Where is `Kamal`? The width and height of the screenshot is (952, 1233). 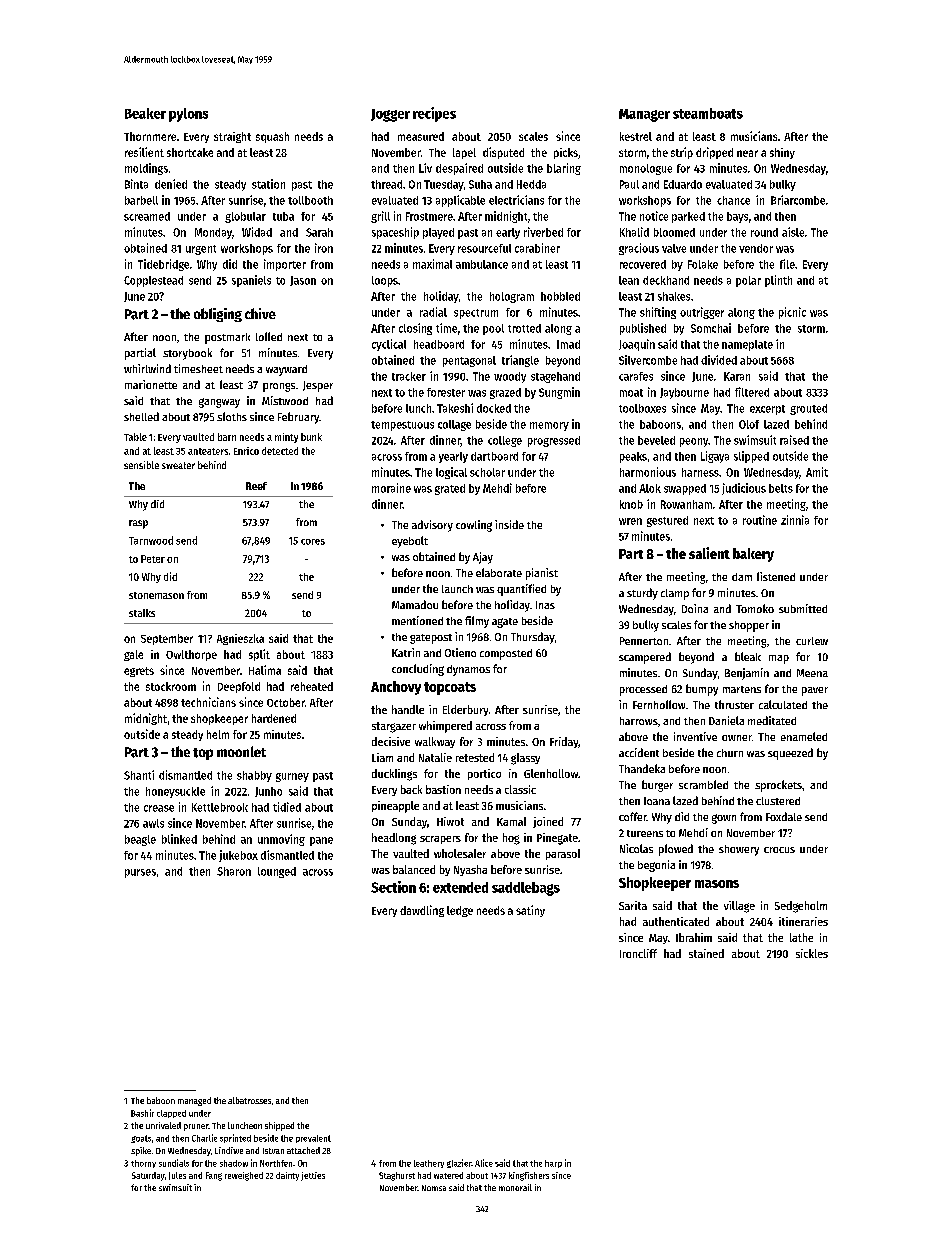
Kamal is located at coordinates (511, 821).
